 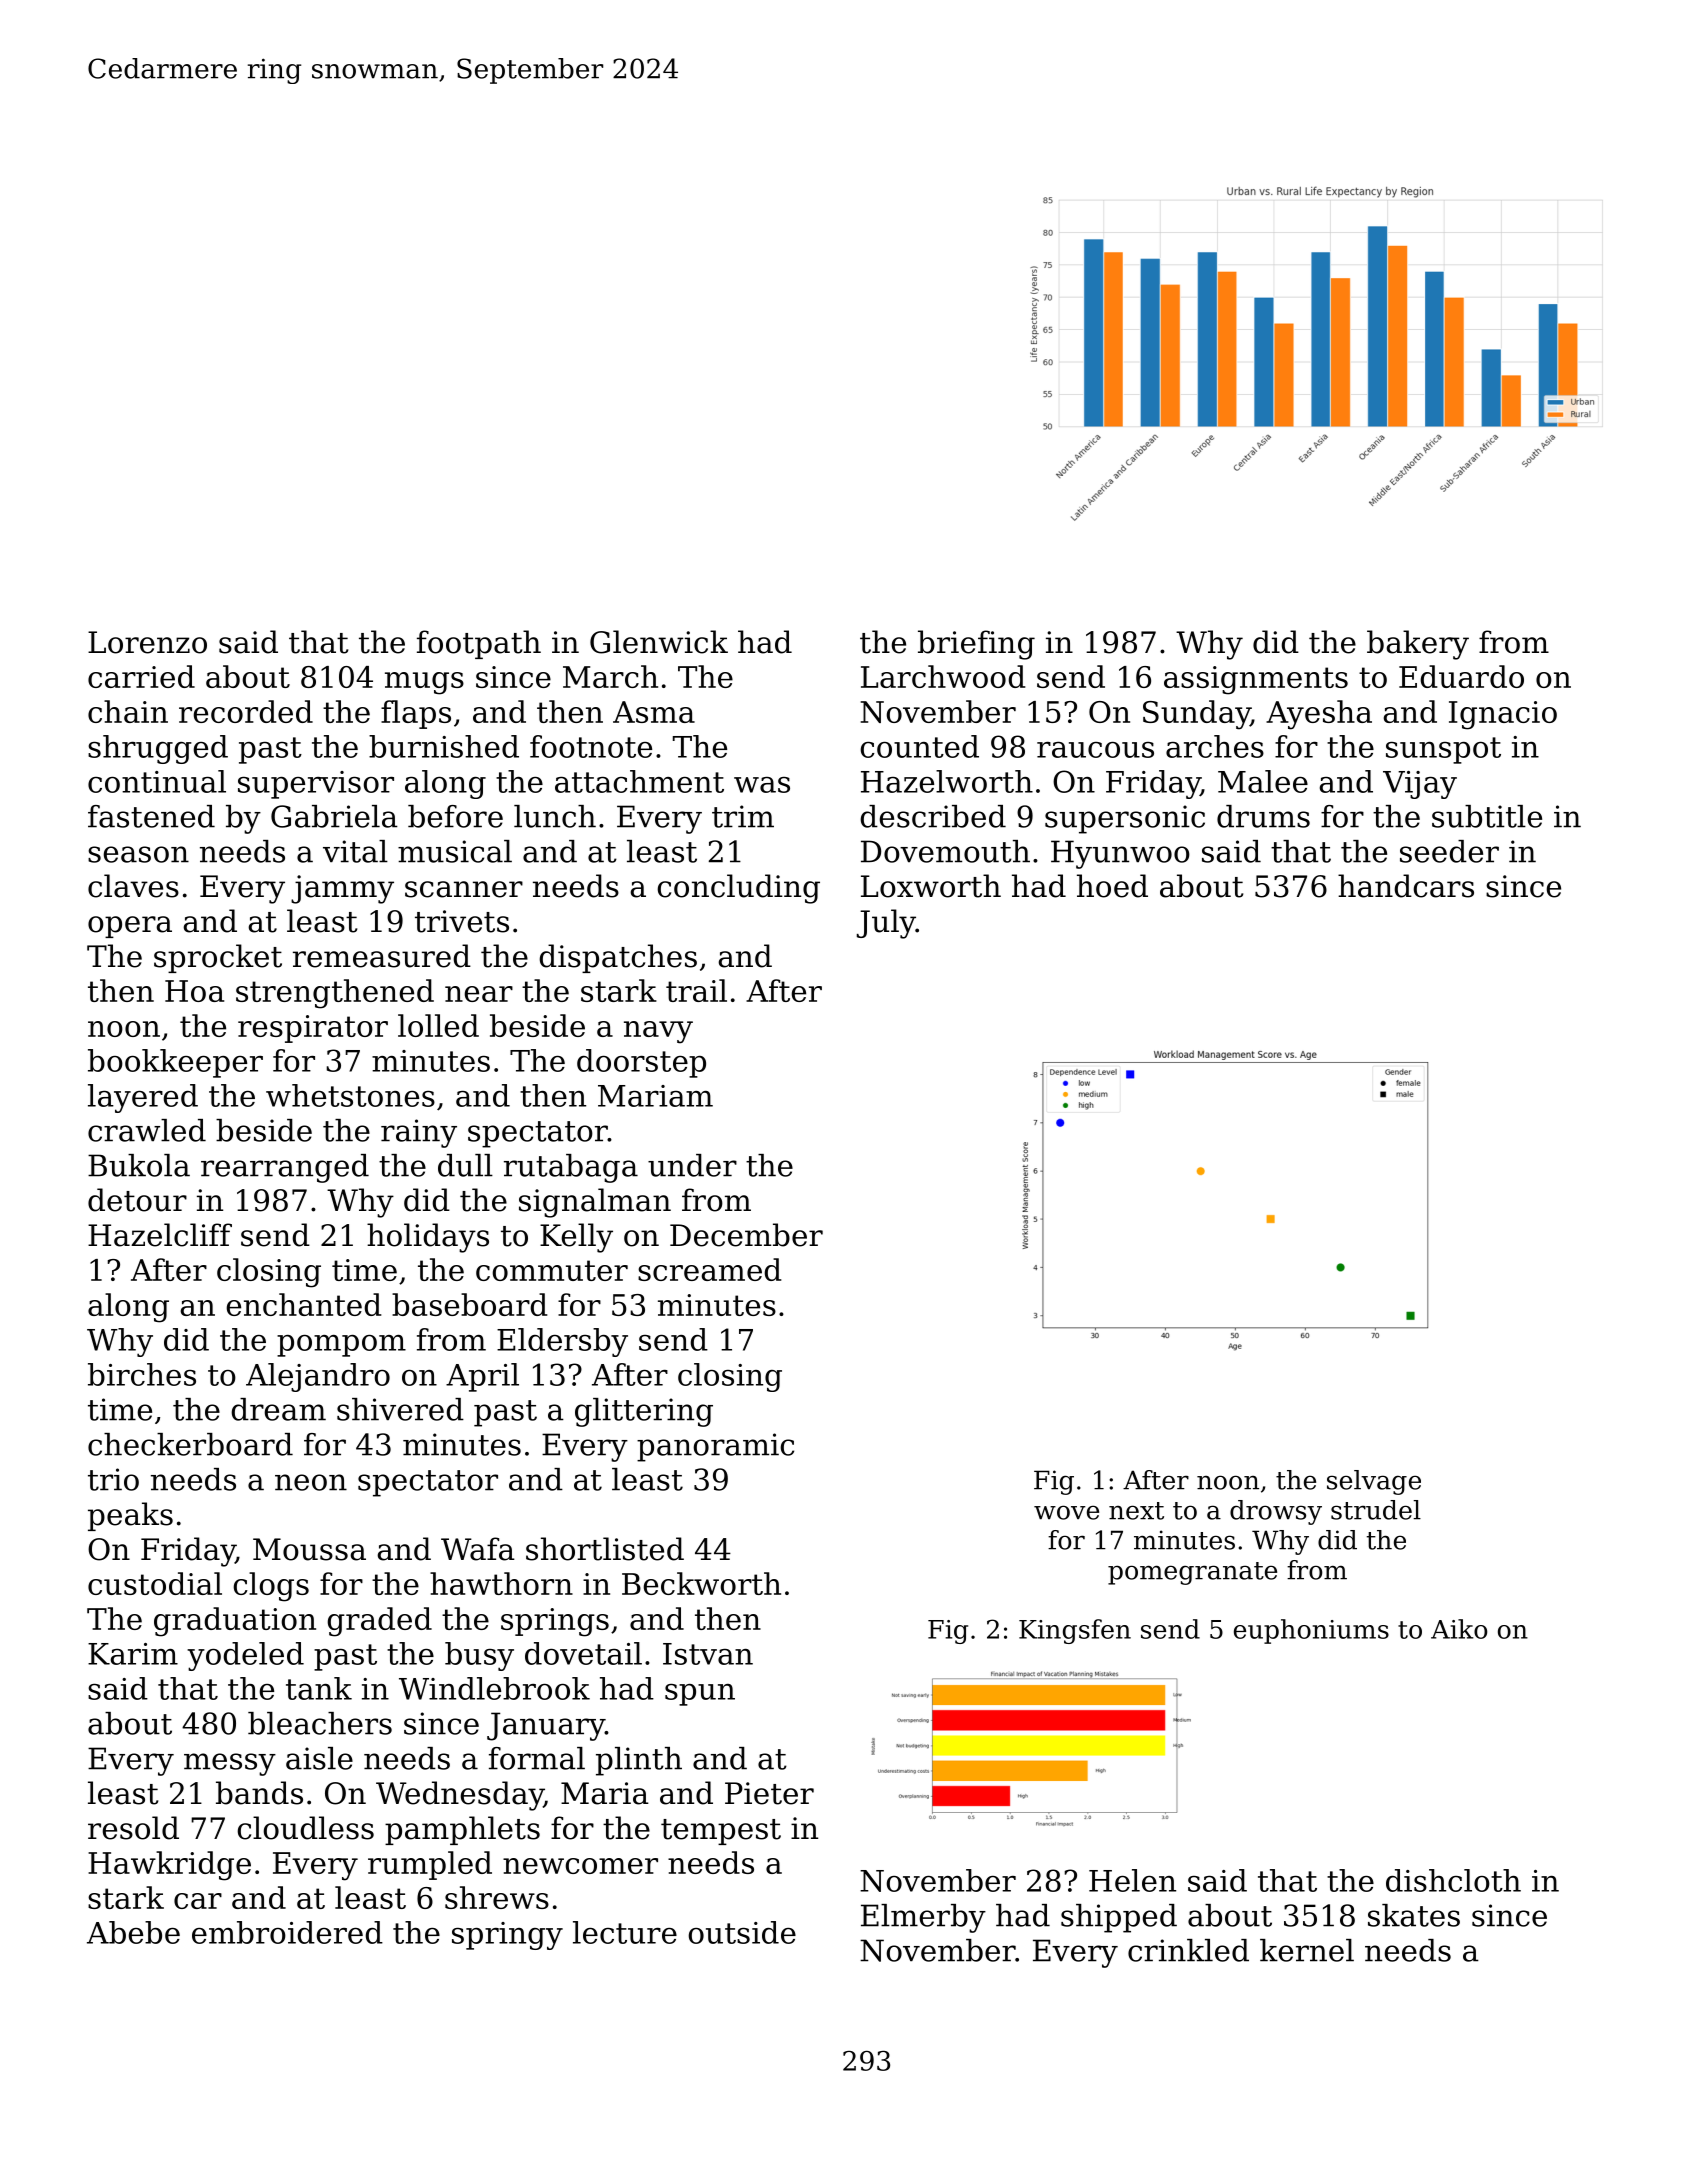 I want to click on screamed, so click(x=709, y=1269).
